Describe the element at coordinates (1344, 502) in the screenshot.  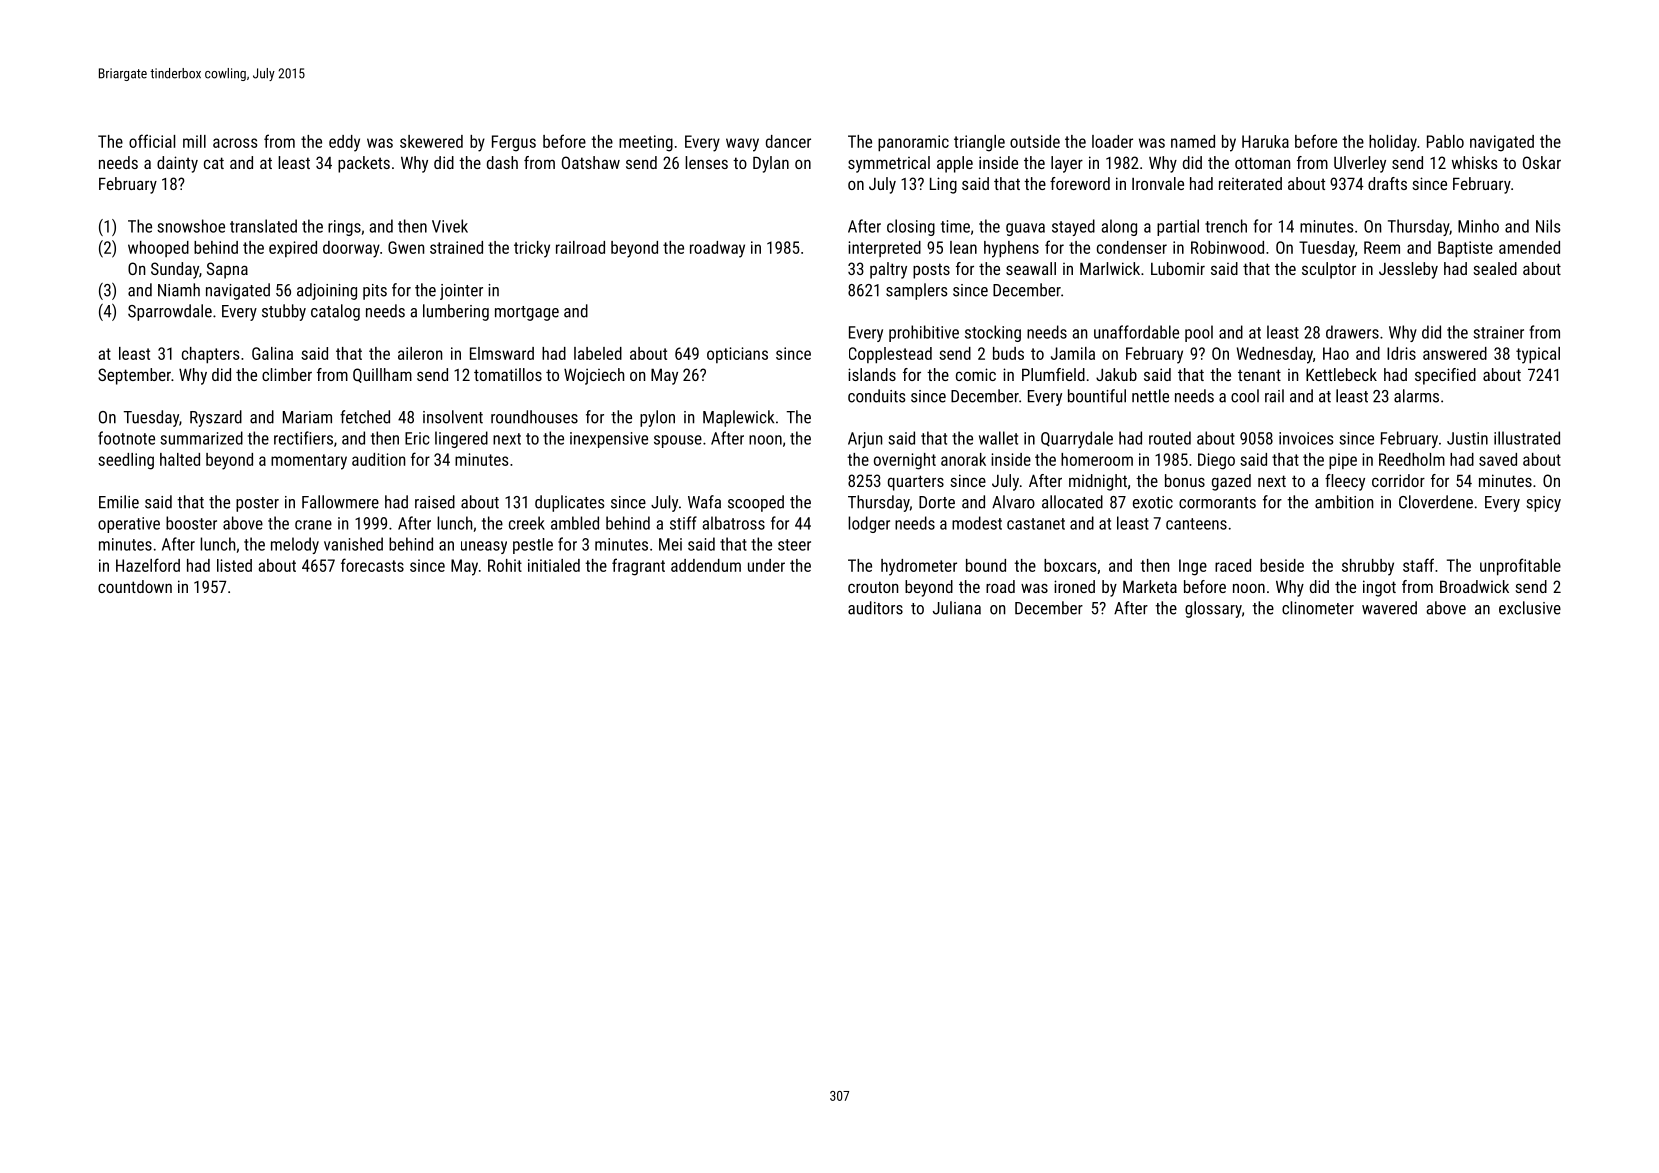
I see `ambition` at that location.
